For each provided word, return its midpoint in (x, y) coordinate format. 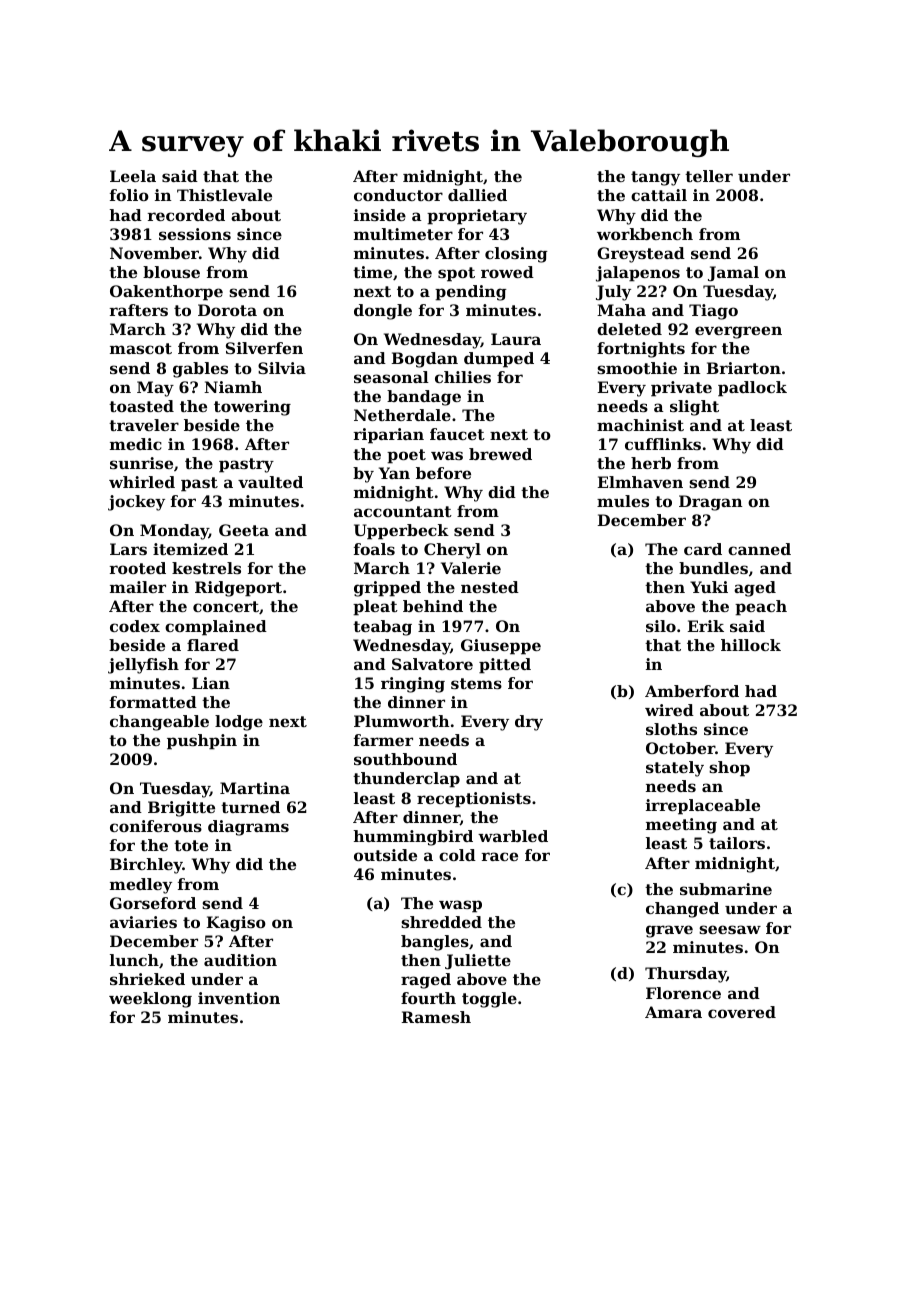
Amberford (692, 691)
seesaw (730, 929)
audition (240, 960)
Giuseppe (501, 647)
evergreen (738, 332)
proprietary (477, 217)
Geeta (244, 530)
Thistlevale (224, 195)
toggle (489, 1000)
